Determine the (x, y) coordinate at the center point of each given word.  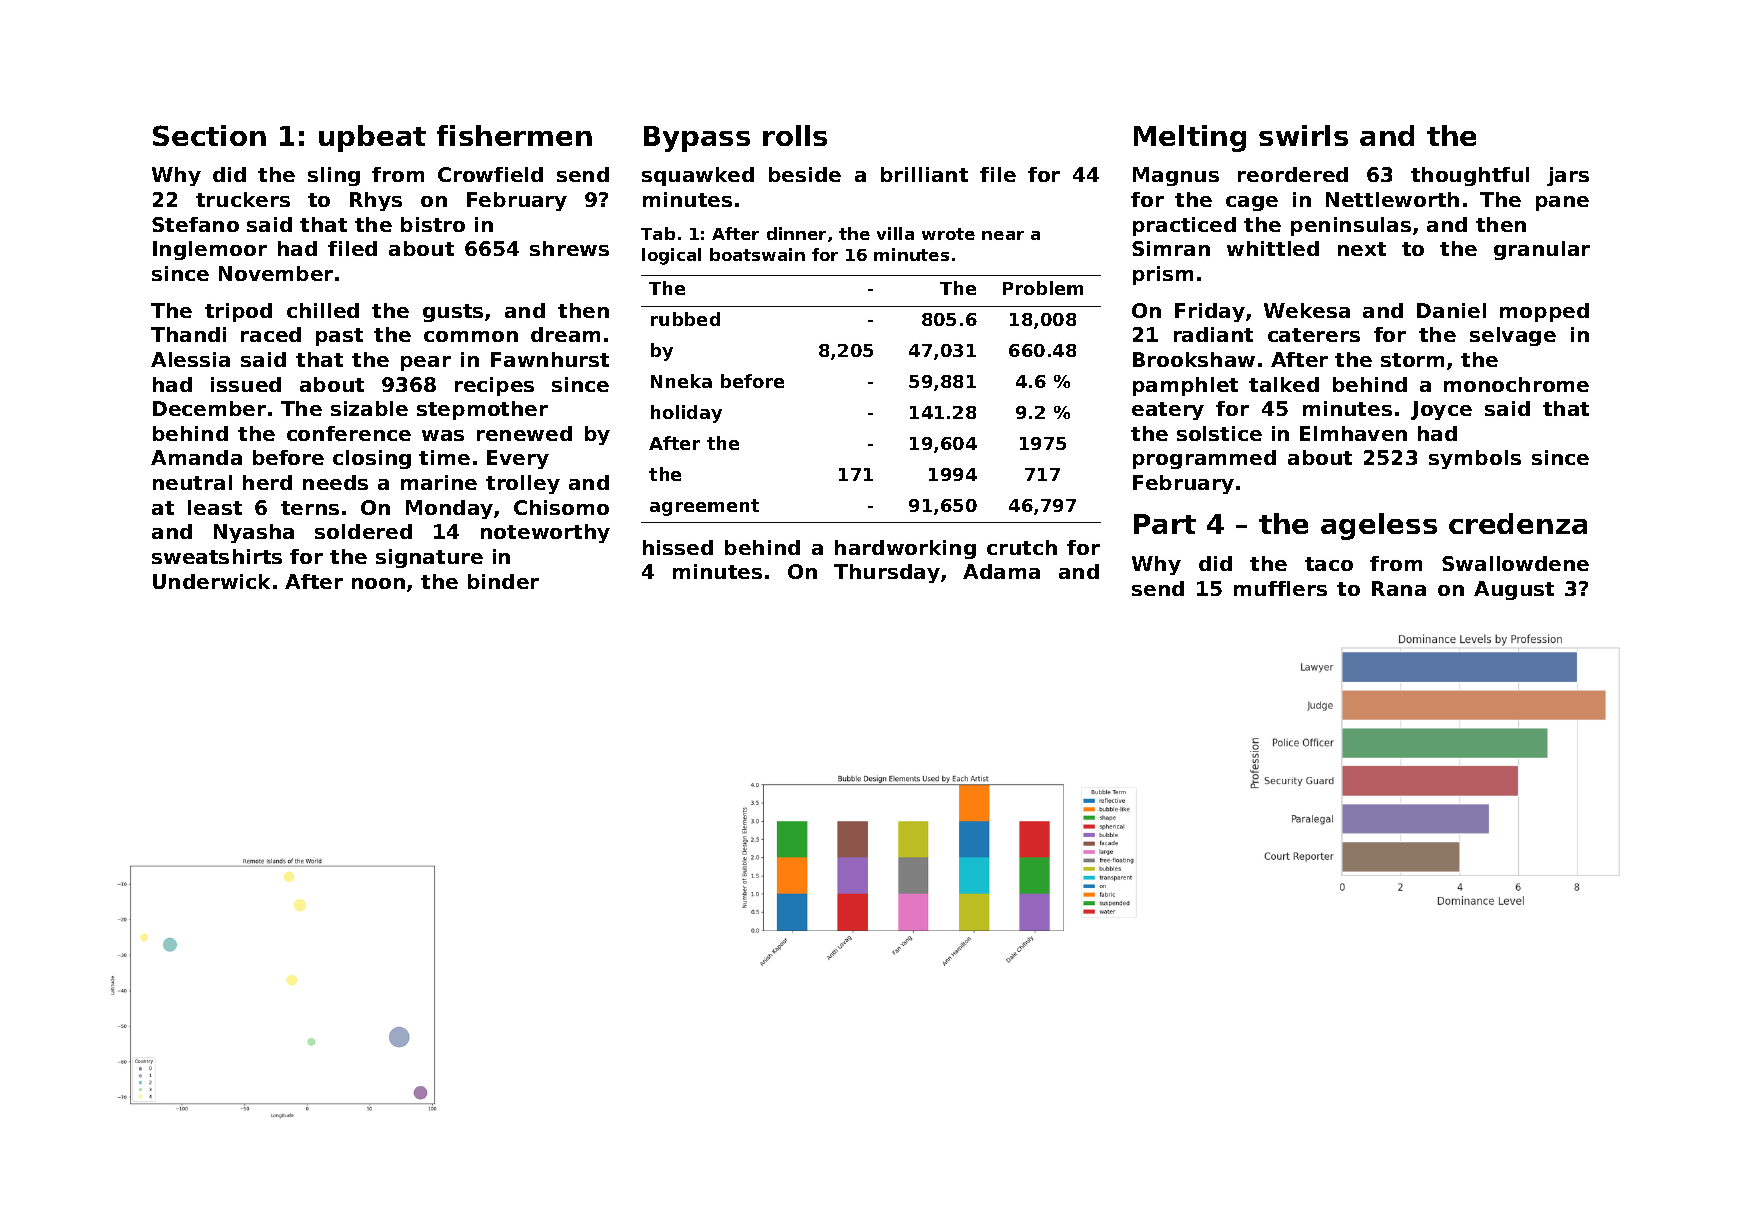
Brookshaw (1194, 359)
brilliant (924, 174)
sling (334, 176)
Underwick (211, 581)
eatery (1168, 411)
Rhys (376, 201)
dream (565, 334)
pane (1562, 203)
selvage (1513, 336)
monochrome (1516, 384)
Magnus (1176, 176)
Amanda (196, 457)
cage (1252, 203)
